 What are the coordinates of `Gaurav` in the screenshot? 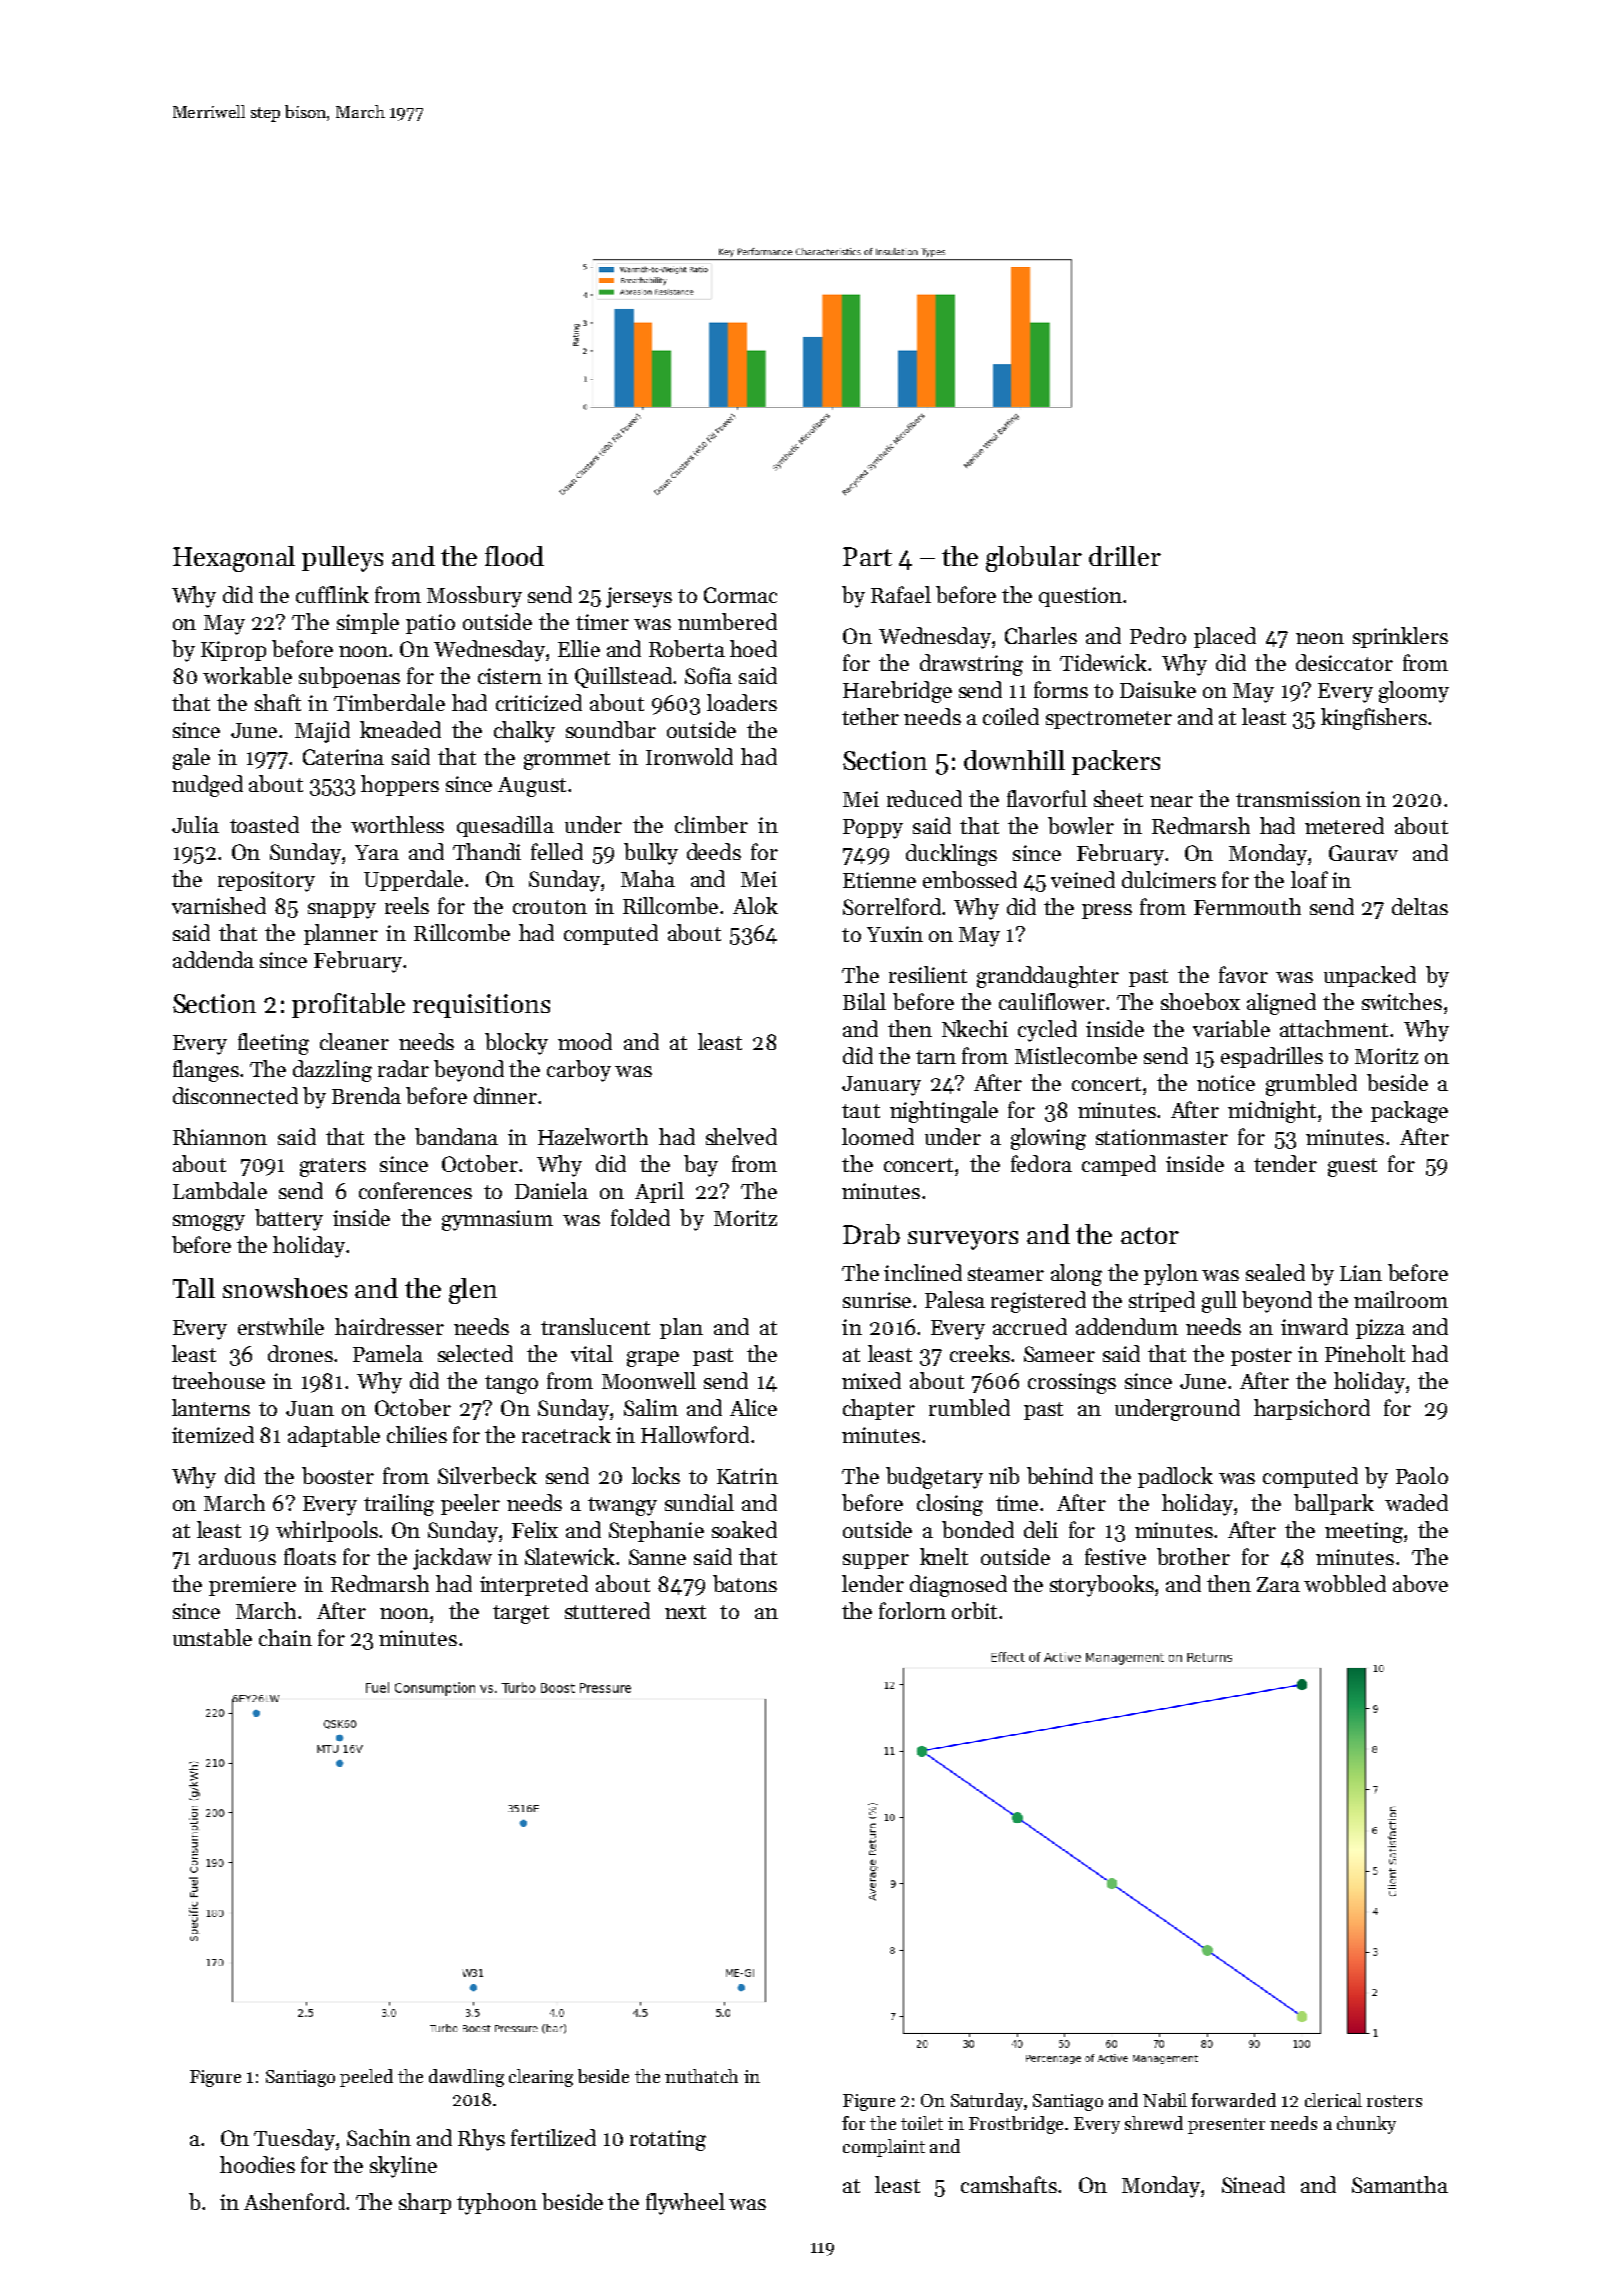 It's located at (1363, 853).
